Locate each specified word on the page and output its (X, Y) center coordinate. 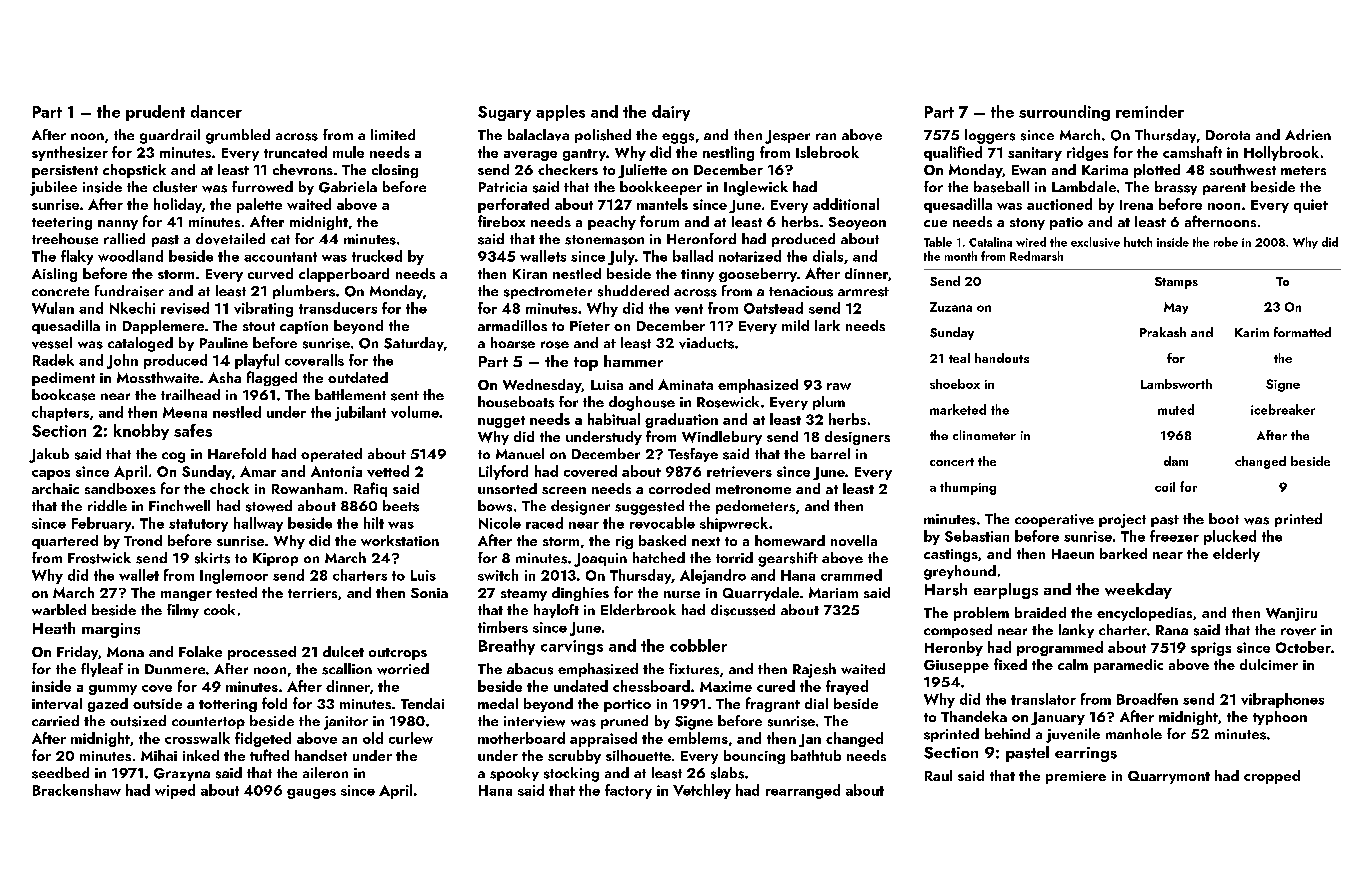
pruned (624, 722)
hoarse (513, 343)
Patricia (503, 187)
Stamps (1176, 283)
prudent (155, 113)
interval (57, 703)
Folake (200, 651)
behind (1007, 733)
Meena (185, 412)
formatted (1302, 332)
